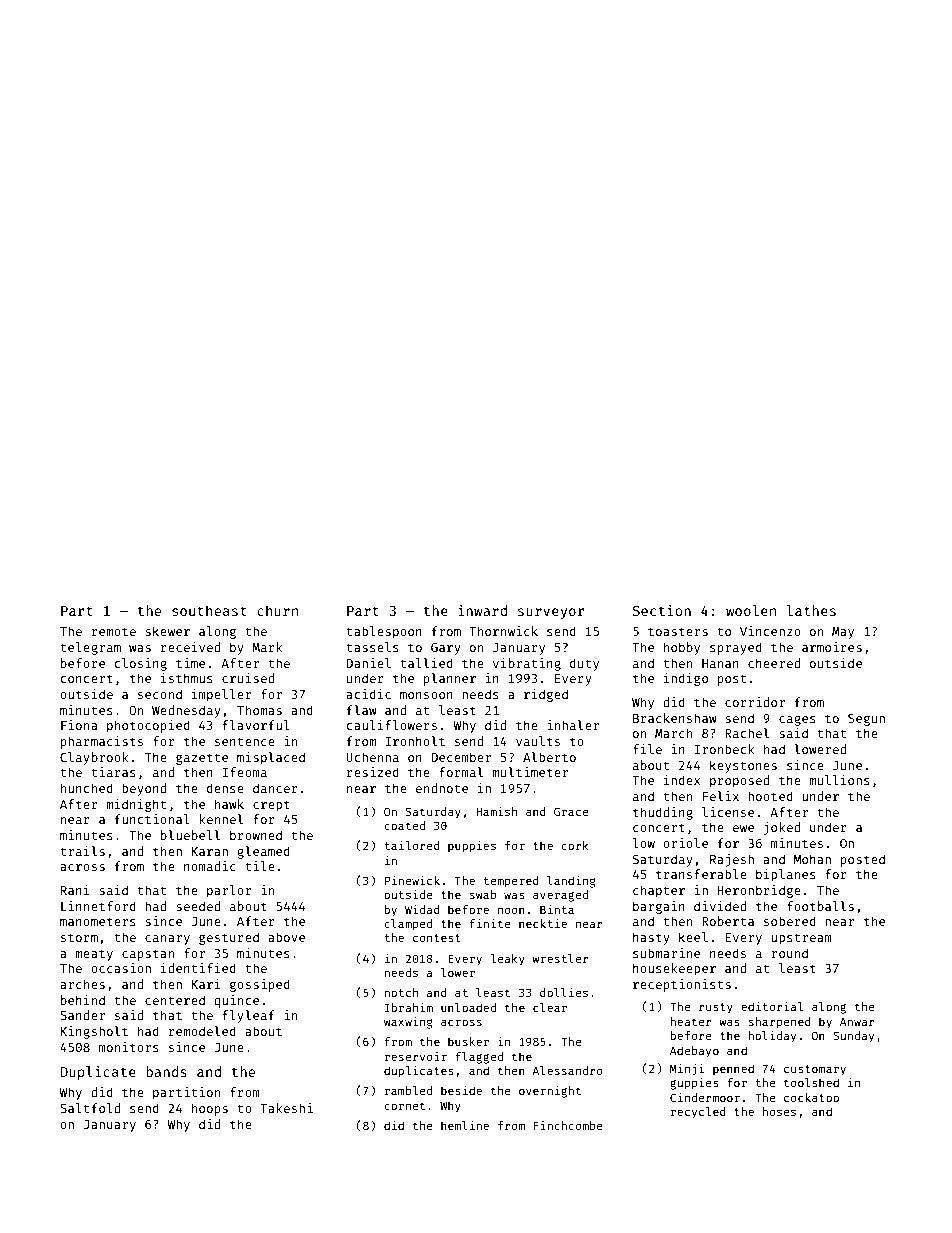  I want to click on Mohan, so click(812, 859).
